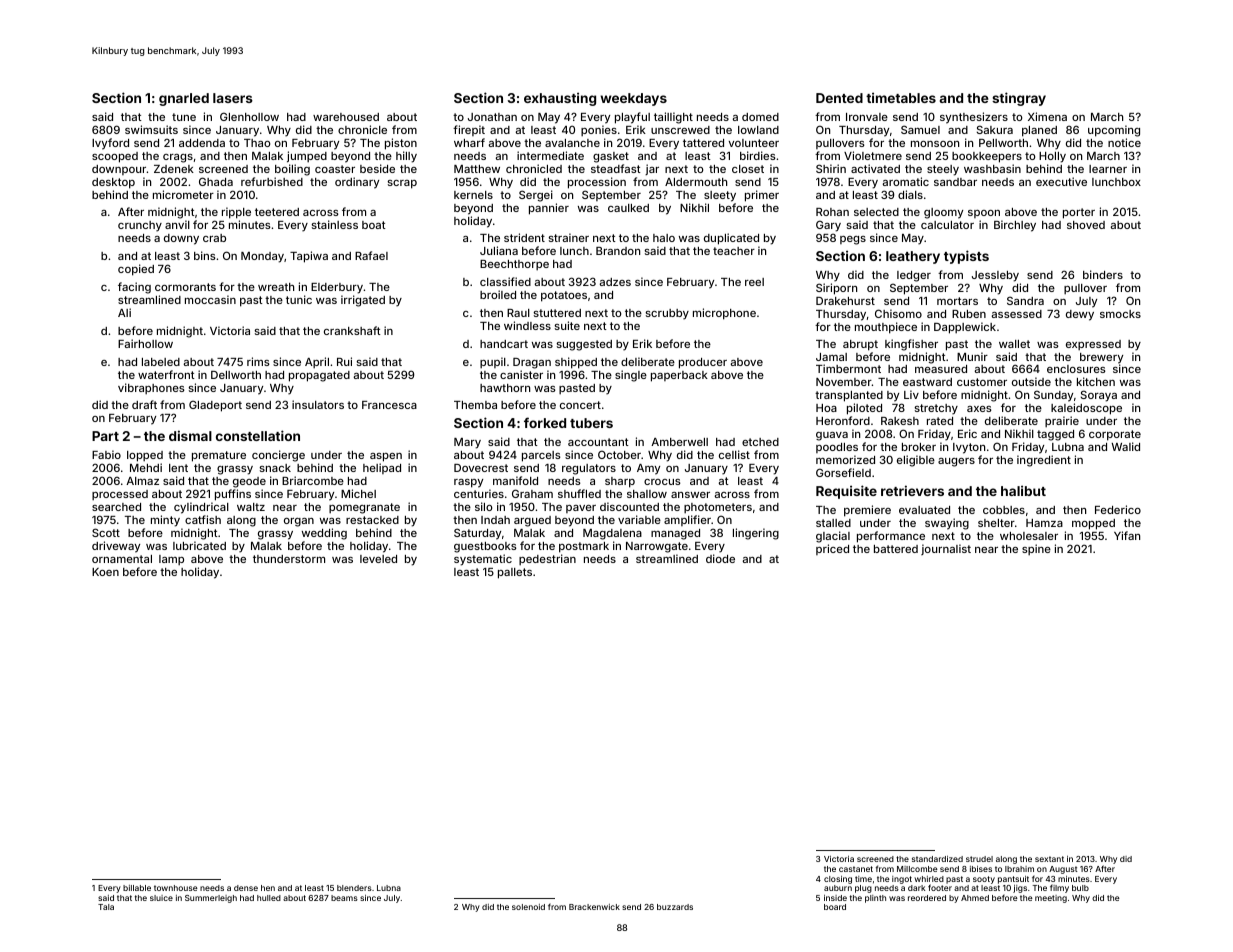 Image resolution: width=1233 pixels, height=952 pixels. Describe the element at coordinates (675, 907) in the screenshot. I see `buzzards` at that location.
